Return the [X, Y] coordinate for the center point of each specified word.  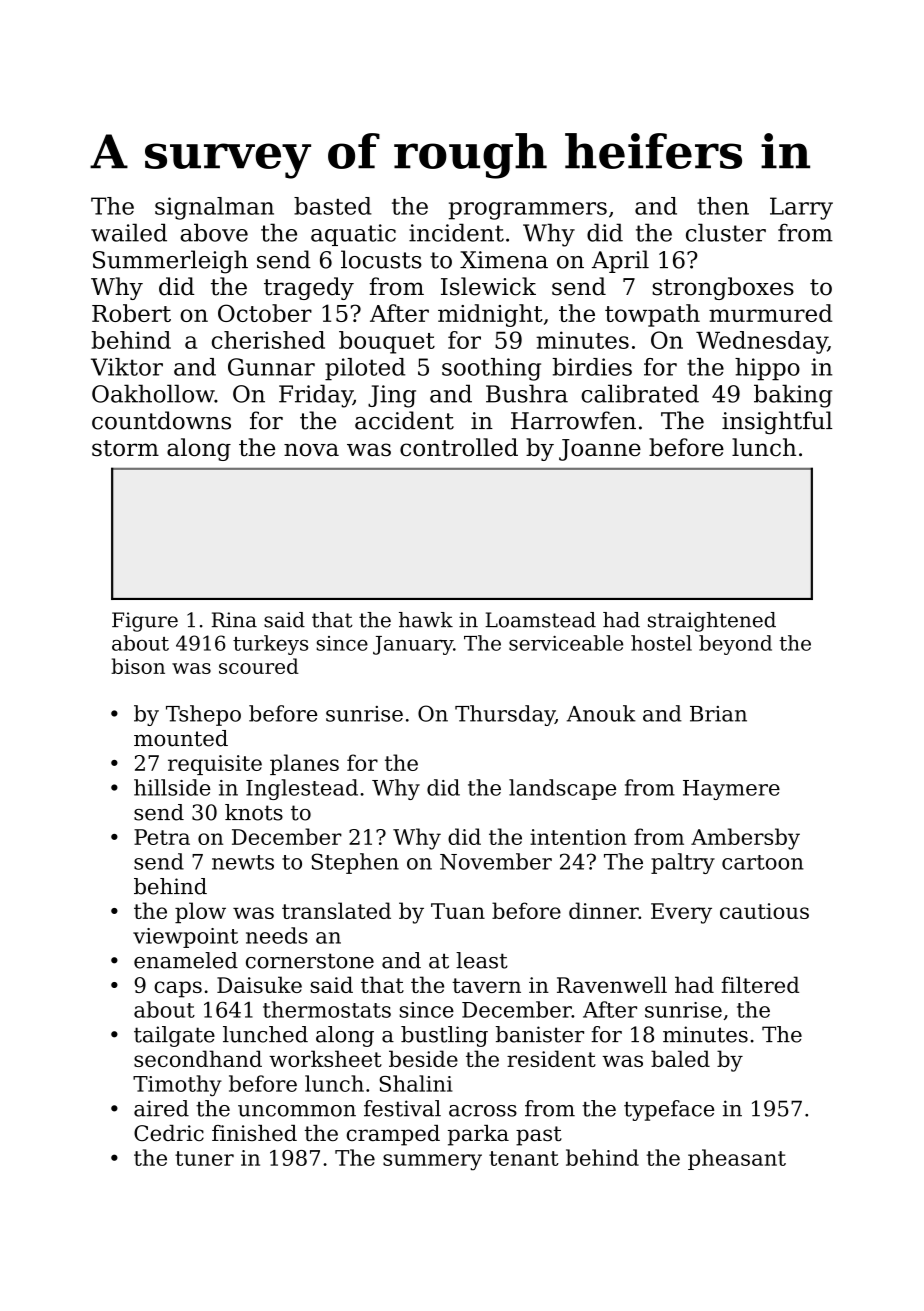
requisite [215, 765]
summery [432, 1162]
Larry [801, 208]
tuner [204, 1158]
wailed [129, 232]
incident [456, 232]
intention [578, 837]
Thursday [505, 715]
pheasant [737, 1159]
